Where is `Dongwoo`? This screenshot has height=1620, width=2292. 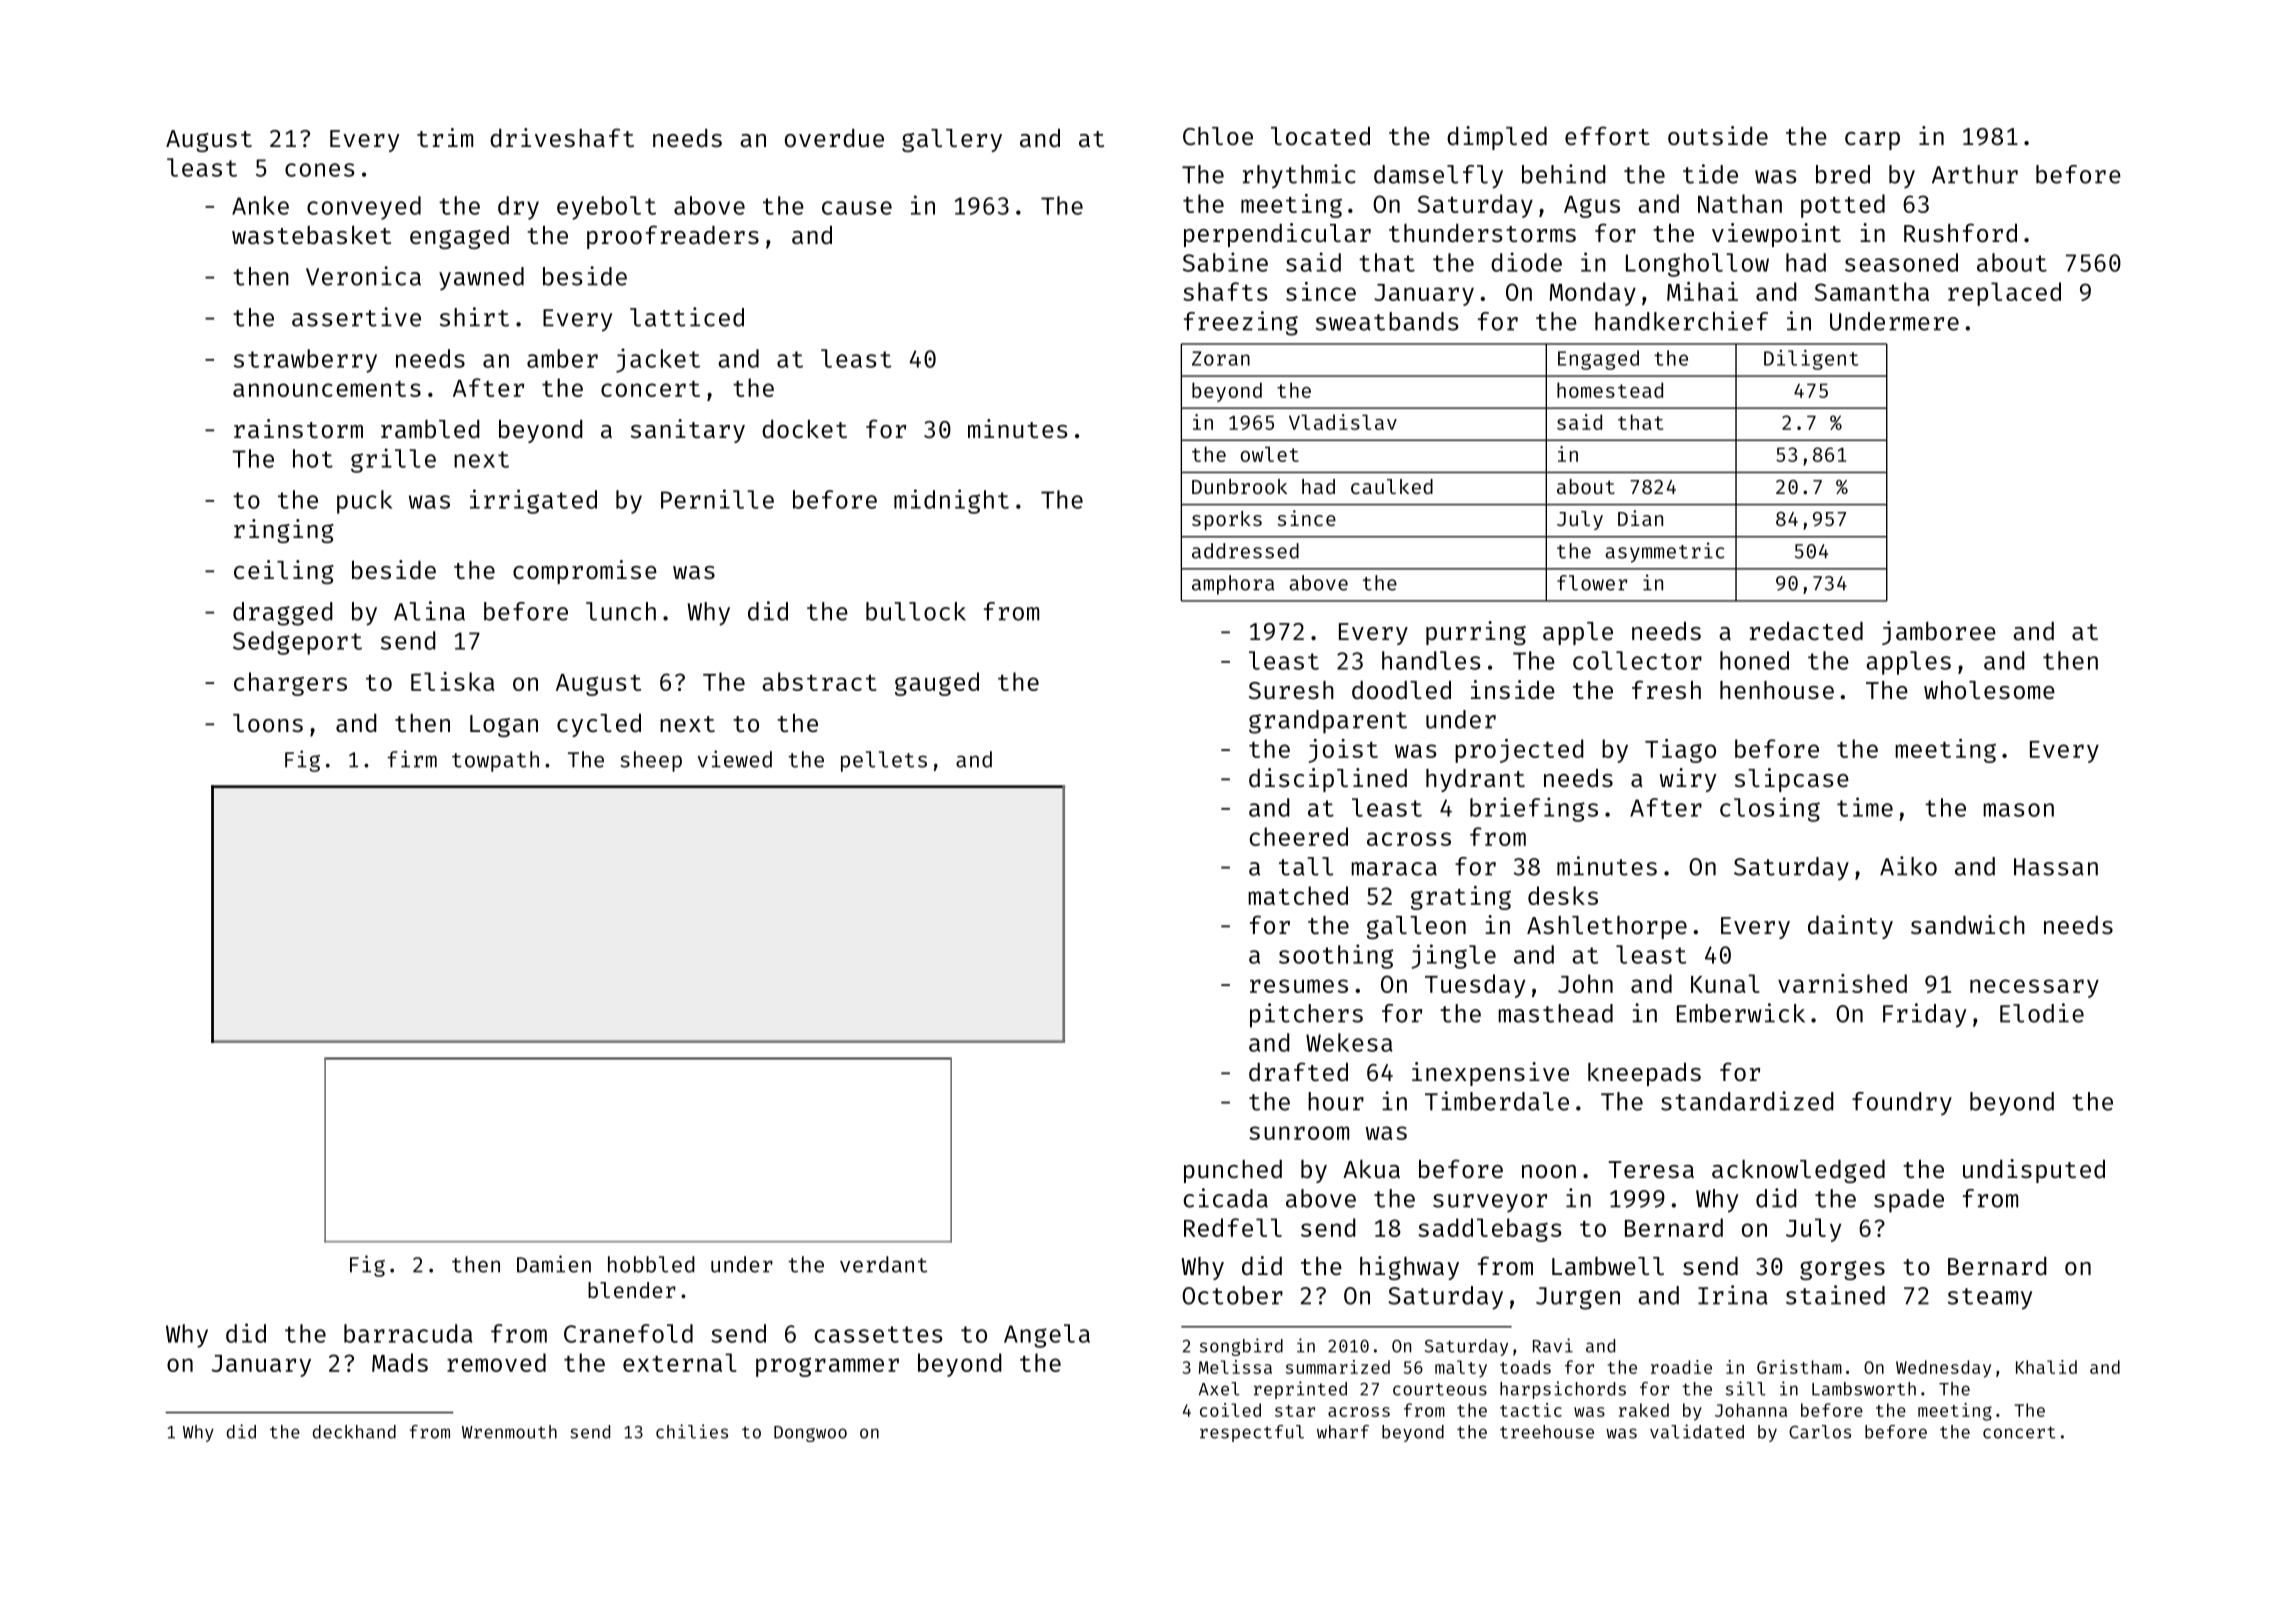
Dongwoo is located at coordinates (810, 1434).
